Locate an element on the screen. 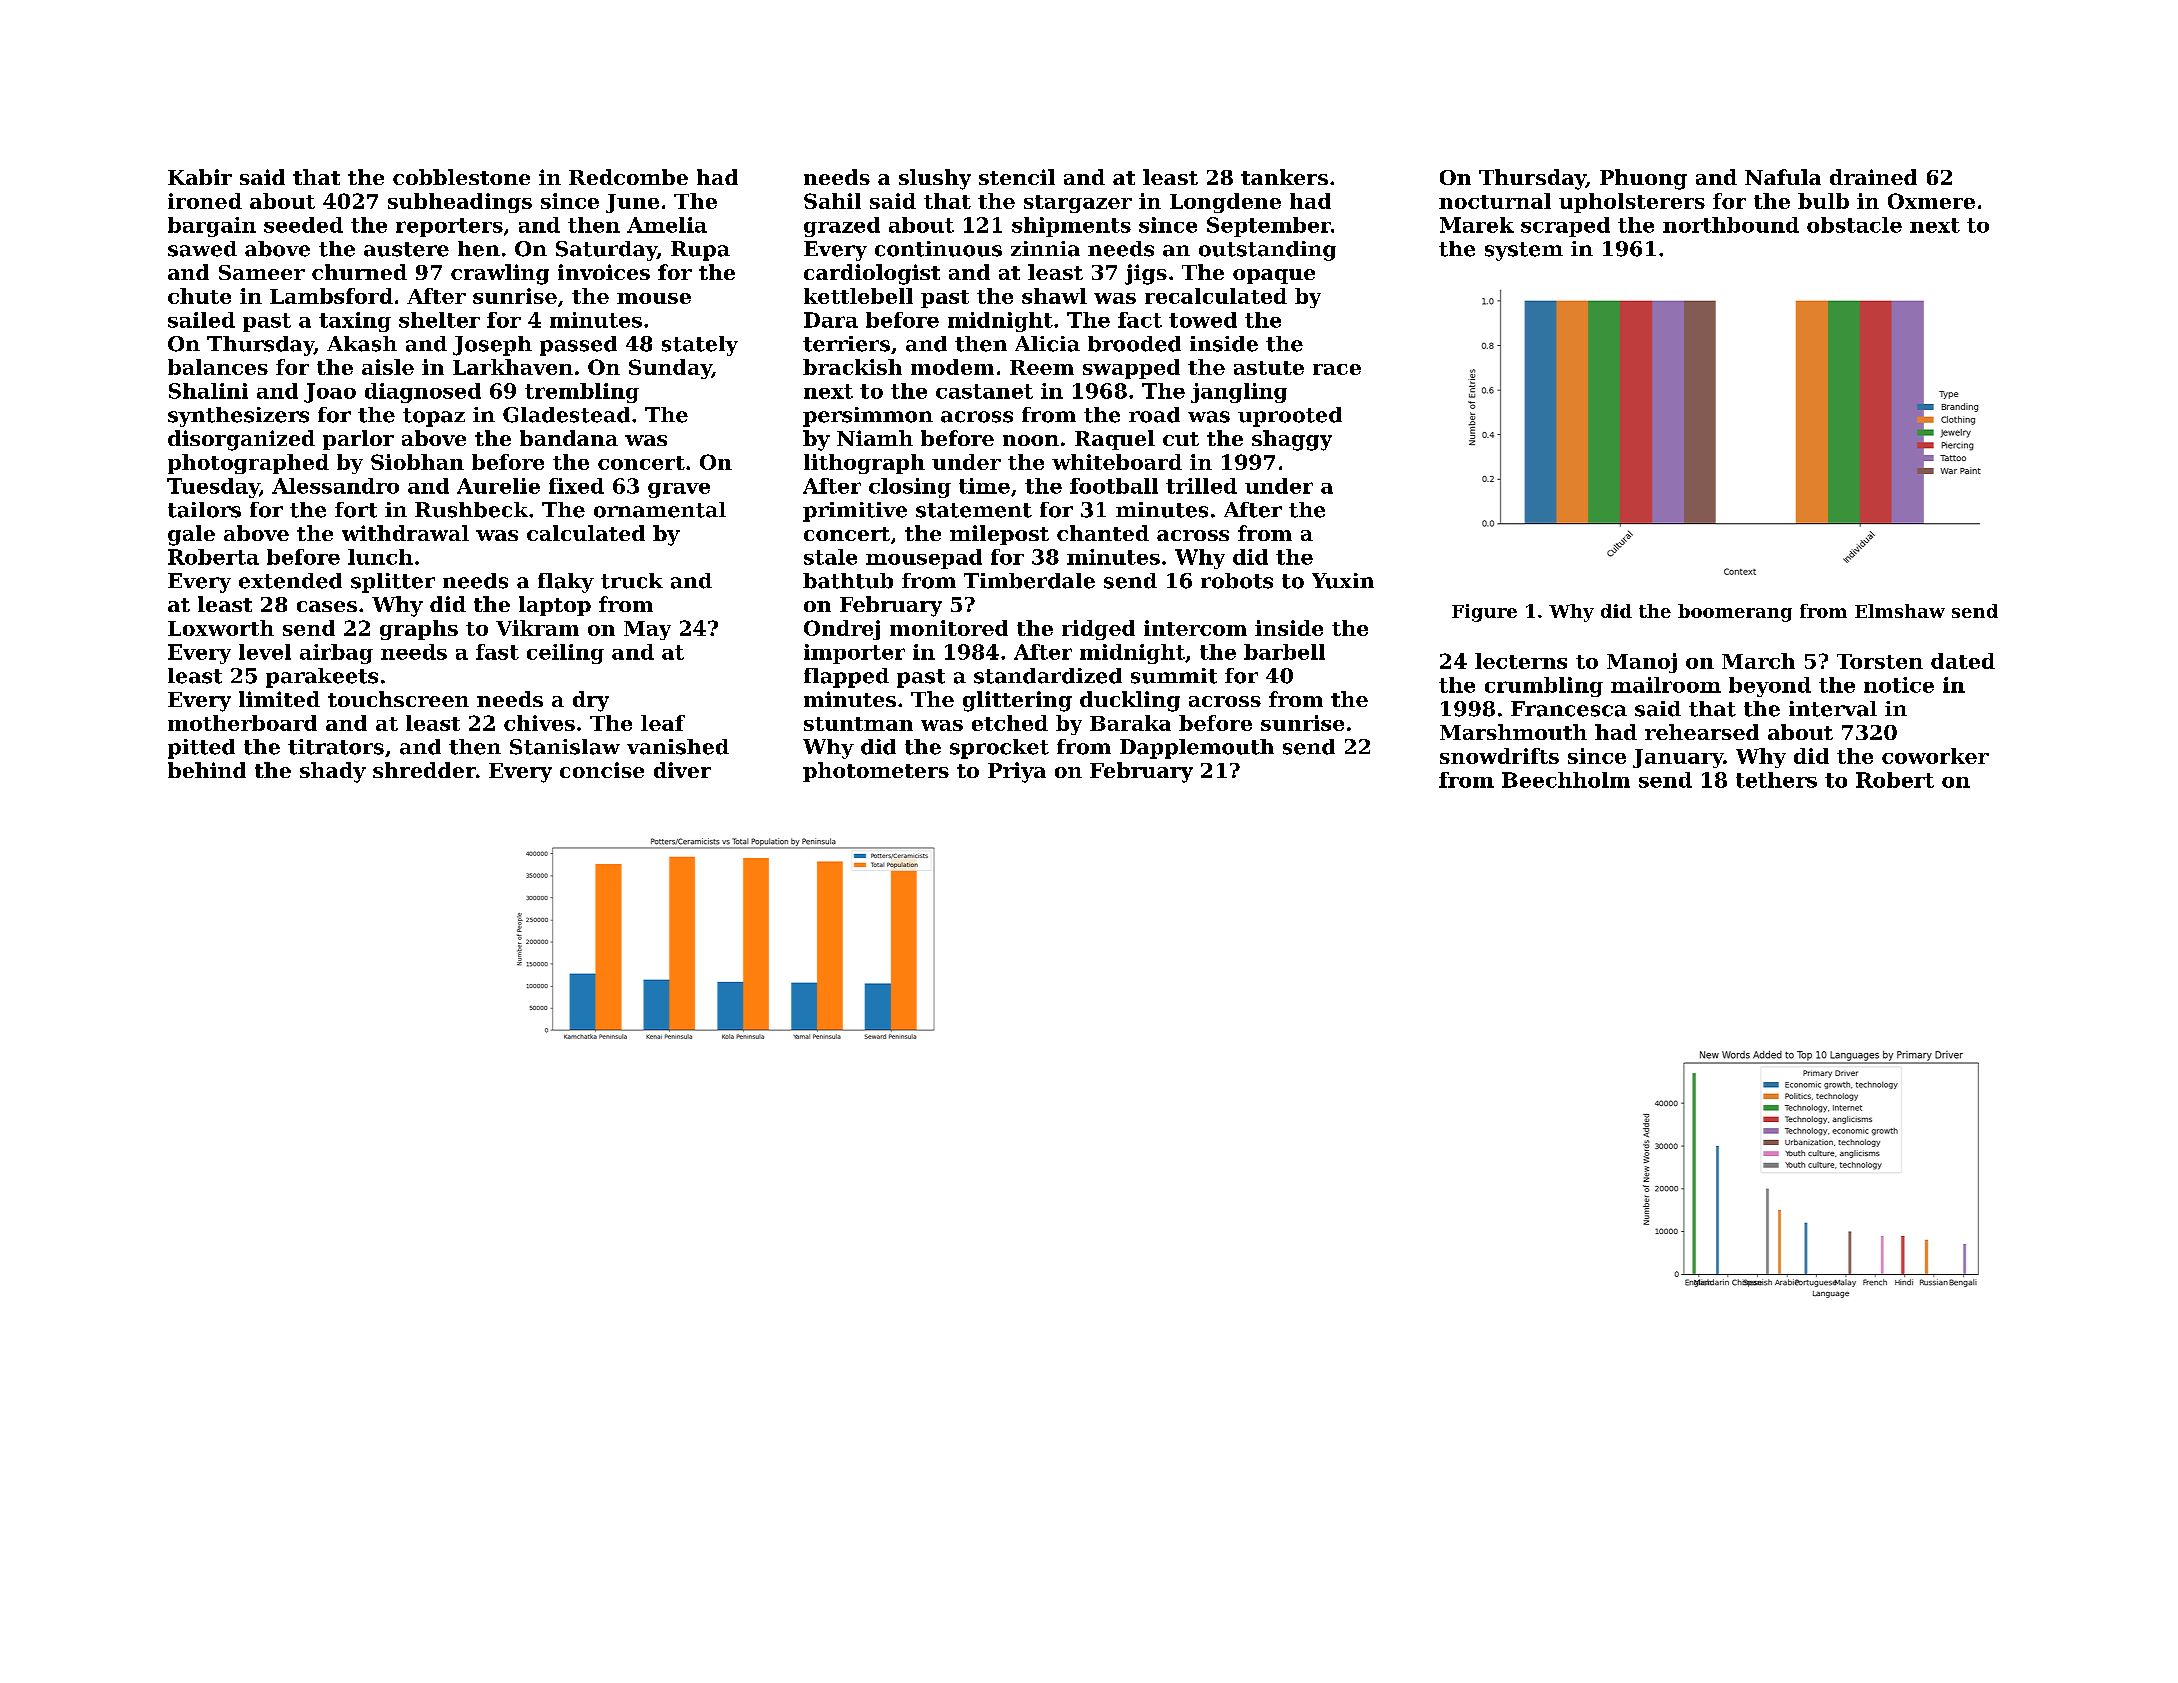 This screenshot has height=1683, width=2178. stuntman is located at coordinates (858, 724).
